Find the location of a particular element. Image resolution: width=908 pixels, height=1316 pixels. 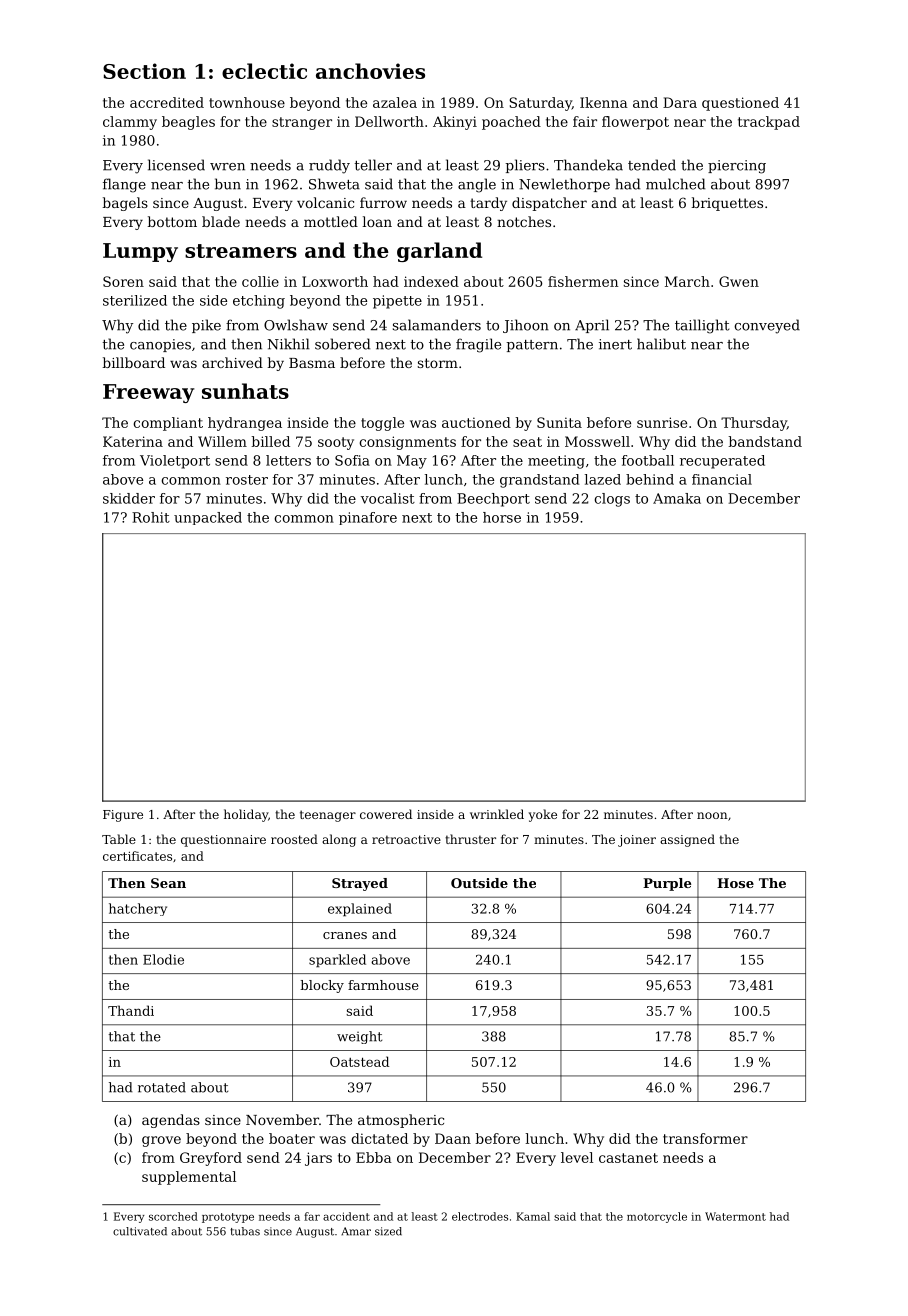

bagels is located at coordinates (125, 204).
